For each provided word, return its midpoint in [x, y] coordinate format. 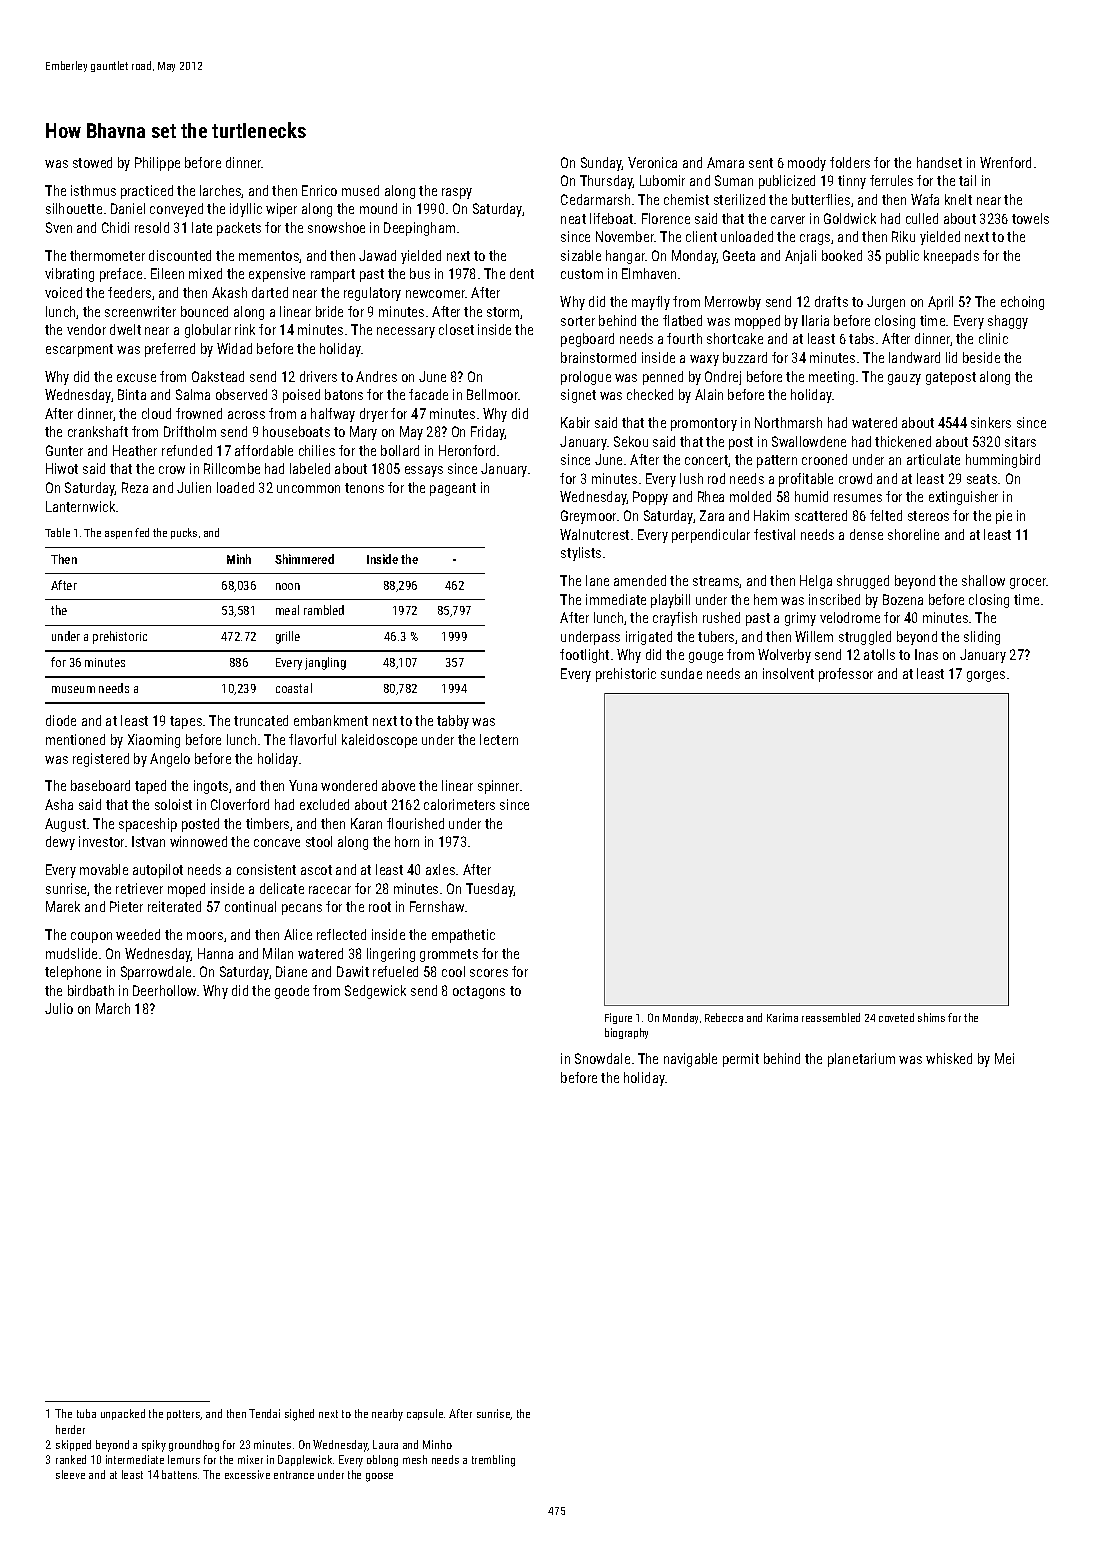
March [113, 1008]
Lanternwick [80, 506]
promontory [704, 424]
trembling [493, 1461]
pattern [777, 461]
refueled [395, 971]
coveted [896, 1017]
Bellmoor [493, 394]
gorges [986, 676]
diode [61, 720]
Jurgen [886, 303]
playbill [670, 601]
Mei [1004, 1058]
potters [183, 1415]
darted [270, 292]
